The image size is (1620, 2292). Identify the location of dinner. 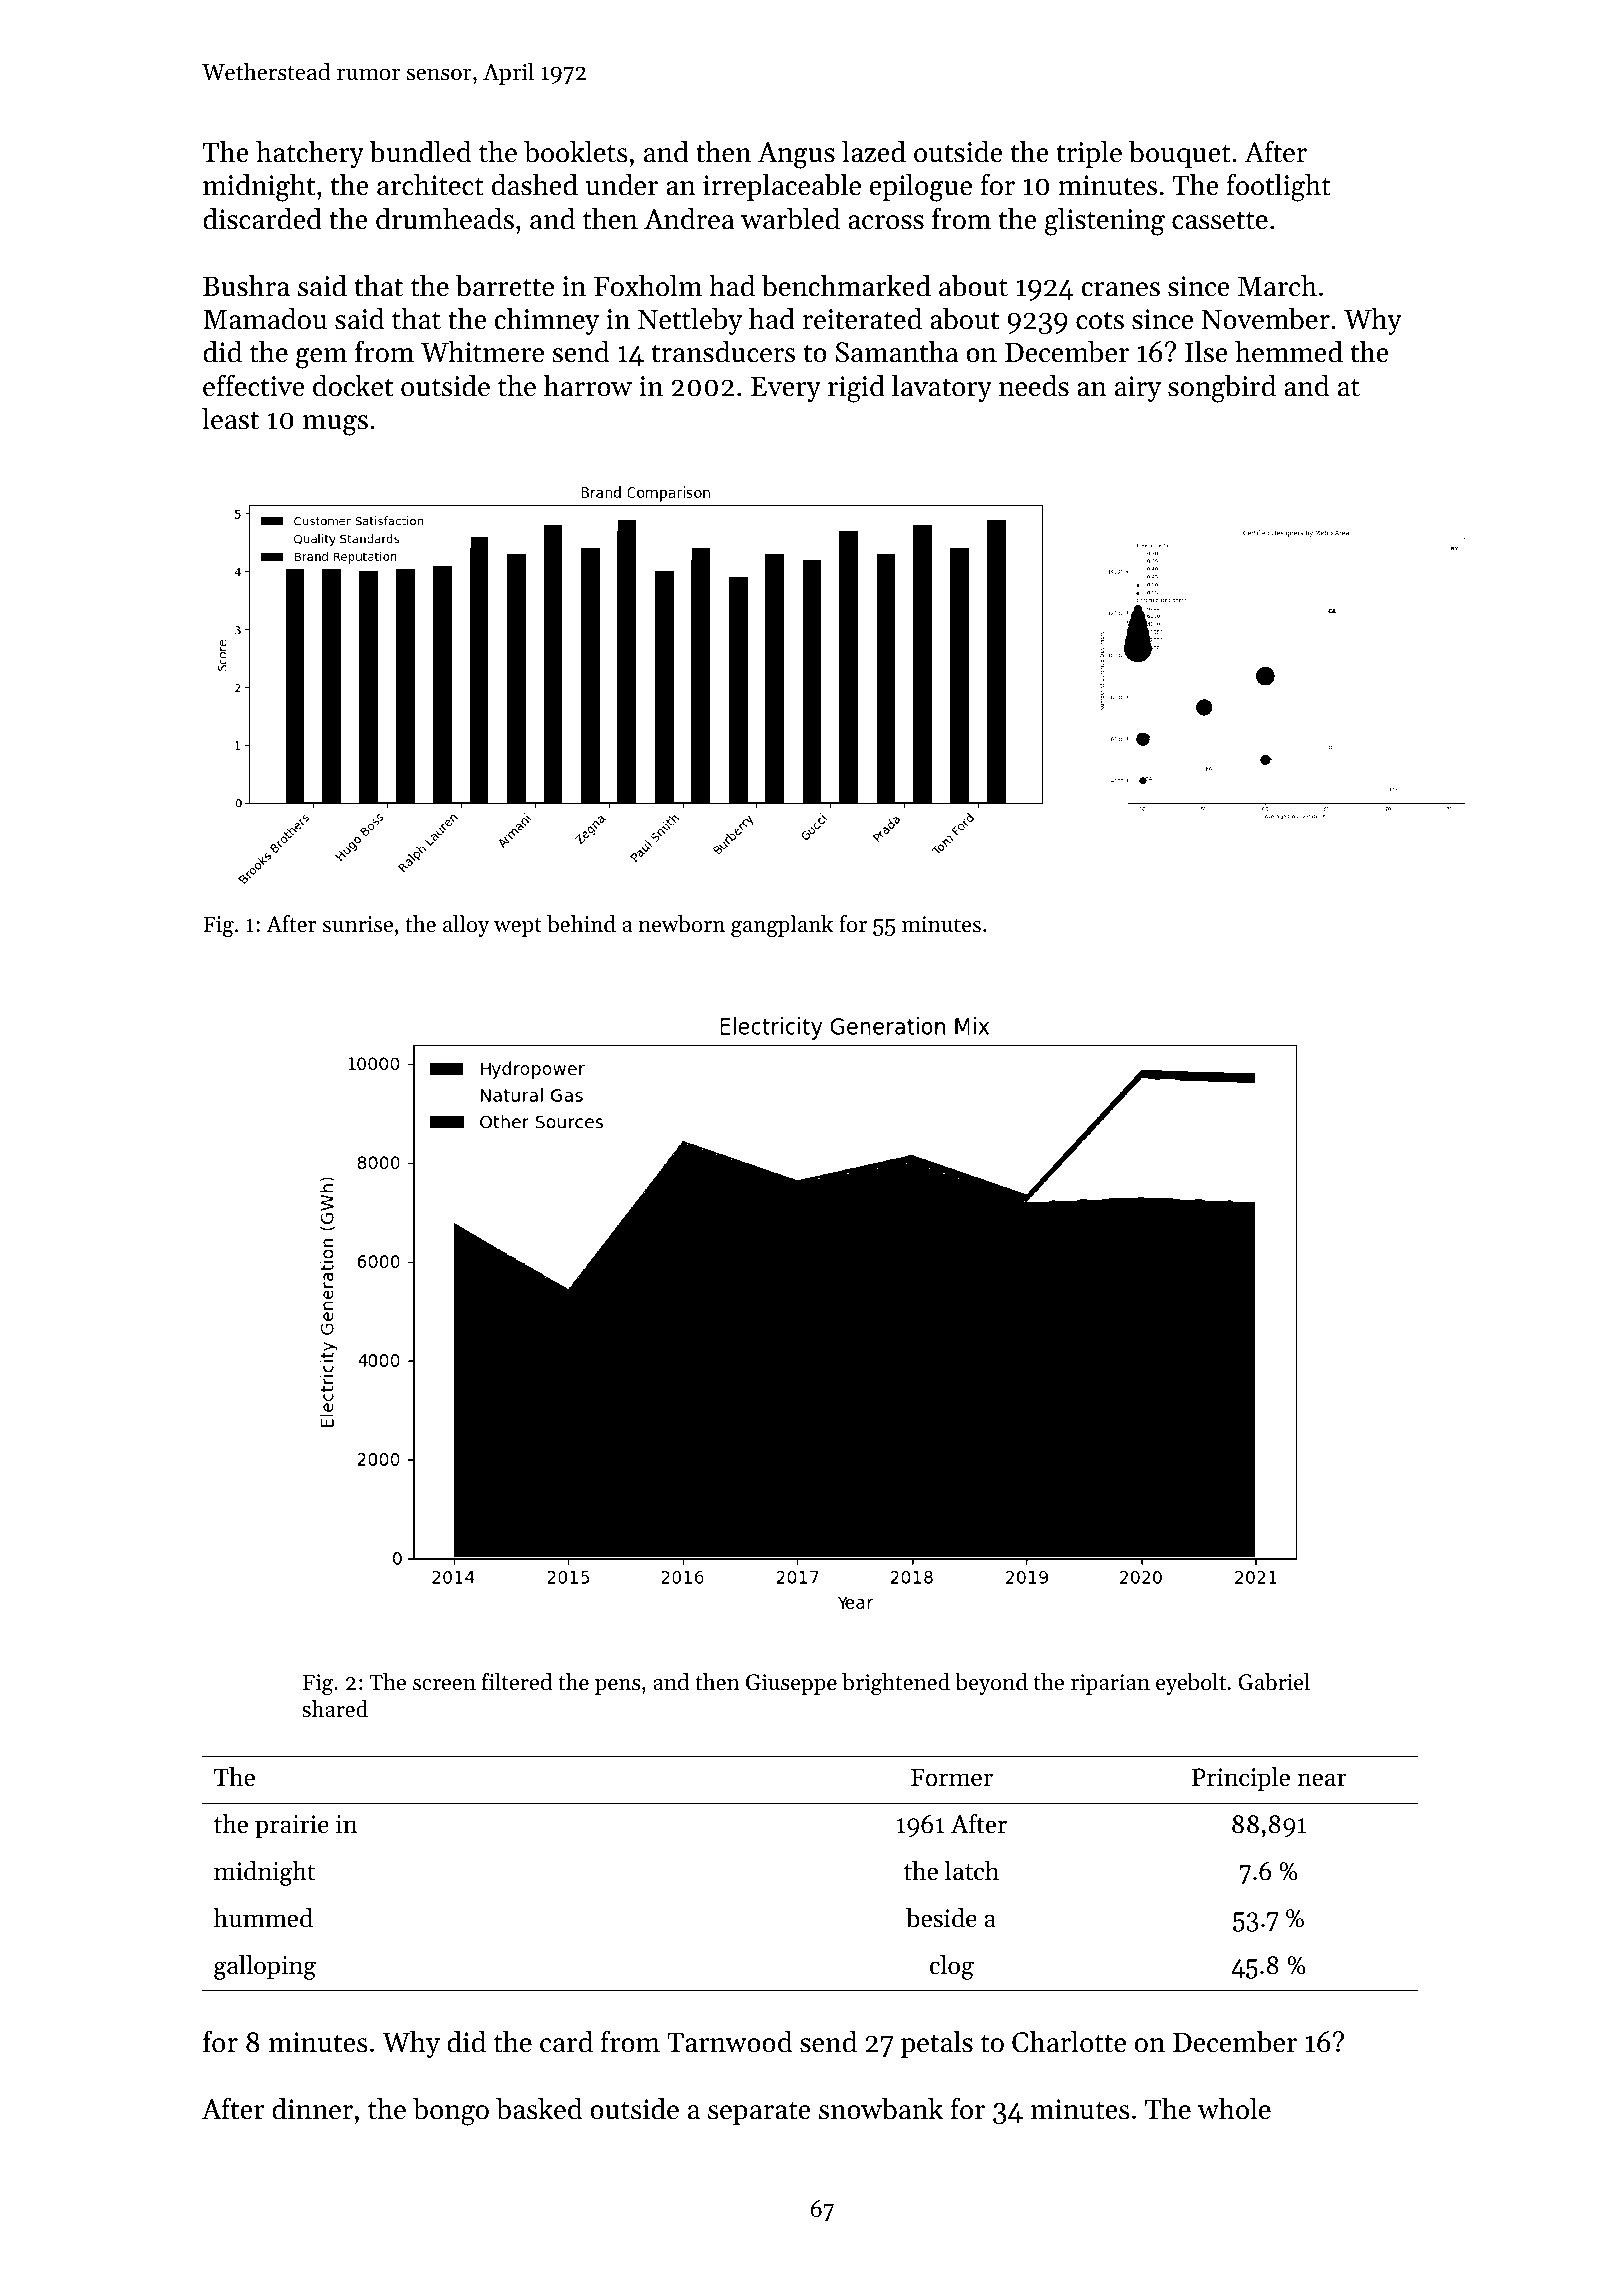
(312, 2109).
